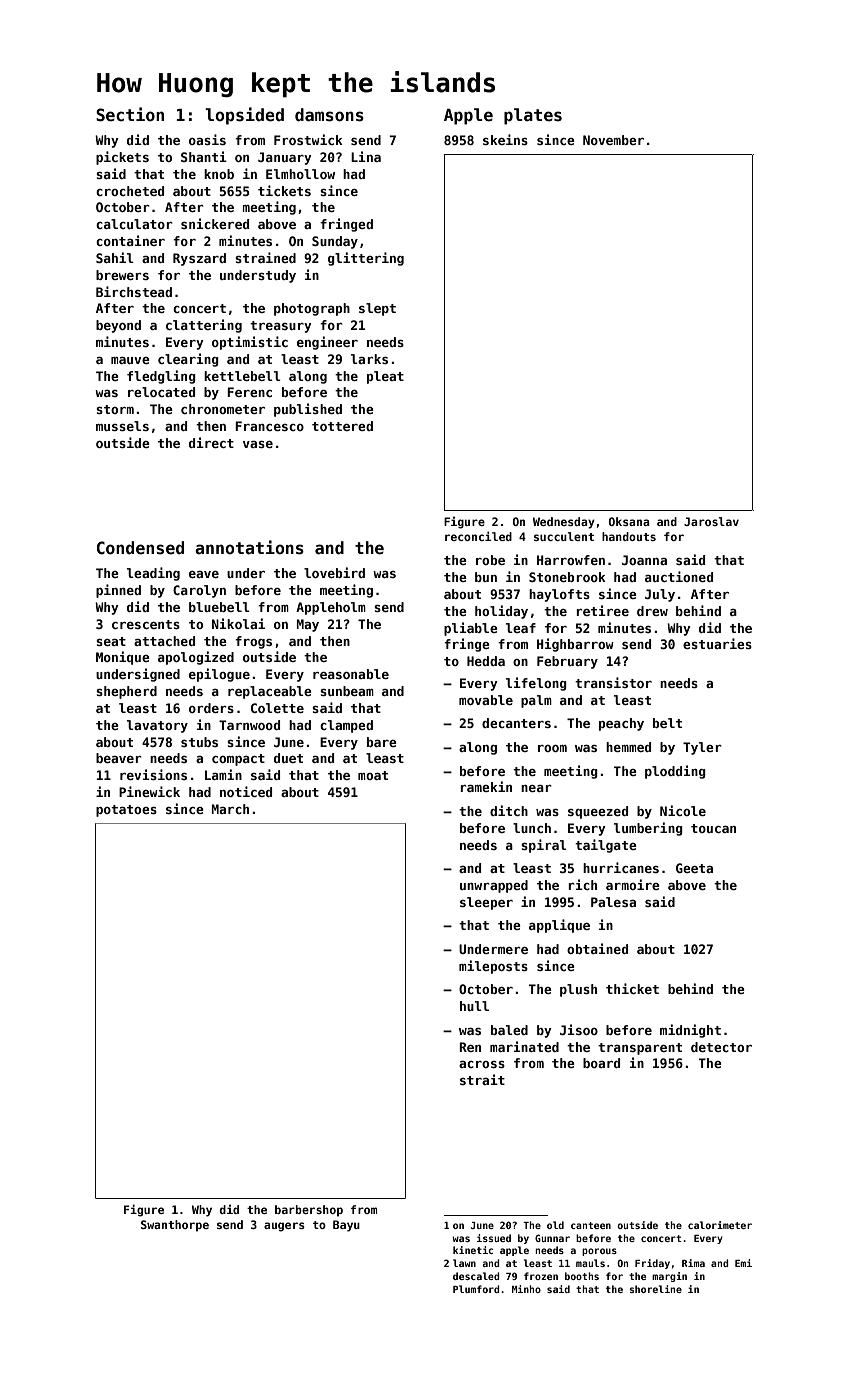  Describe the element at coordinates (640, 1049) in the screenshot. I see `transparent` at that location.
